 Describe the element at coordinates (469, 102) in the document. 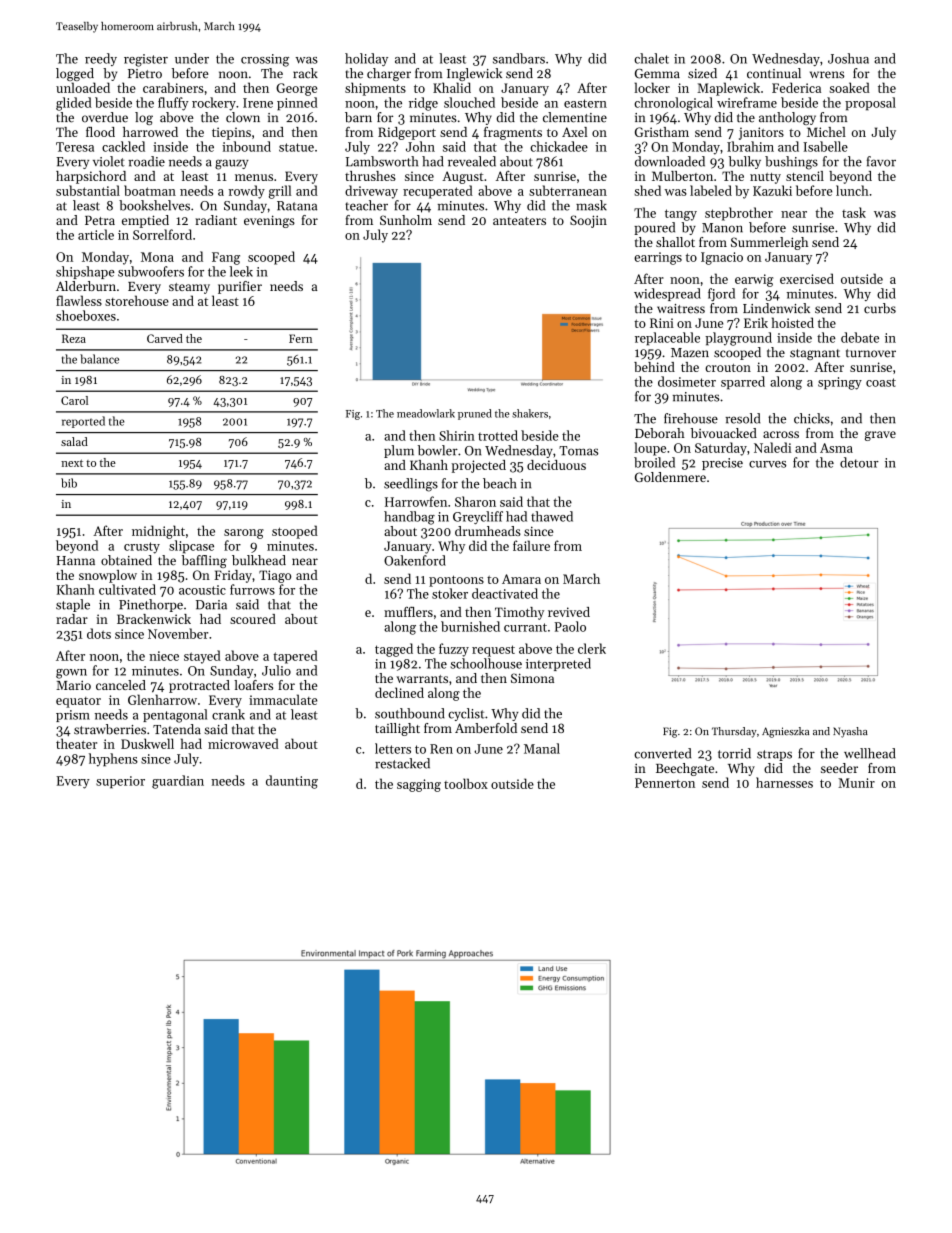

I see `slouched` at that location.
